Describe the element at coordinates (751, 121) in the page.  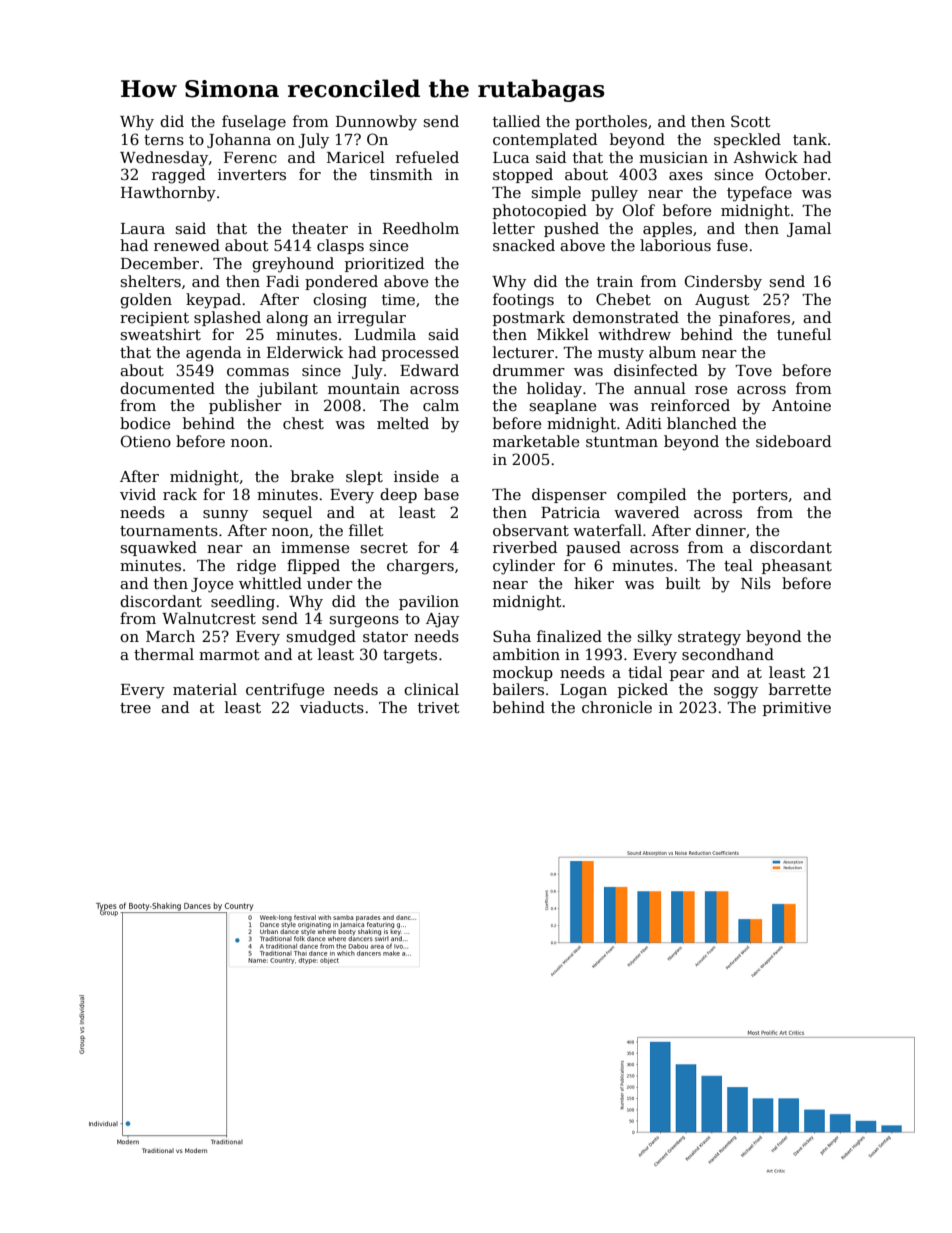
I see `Scott` at that location.
